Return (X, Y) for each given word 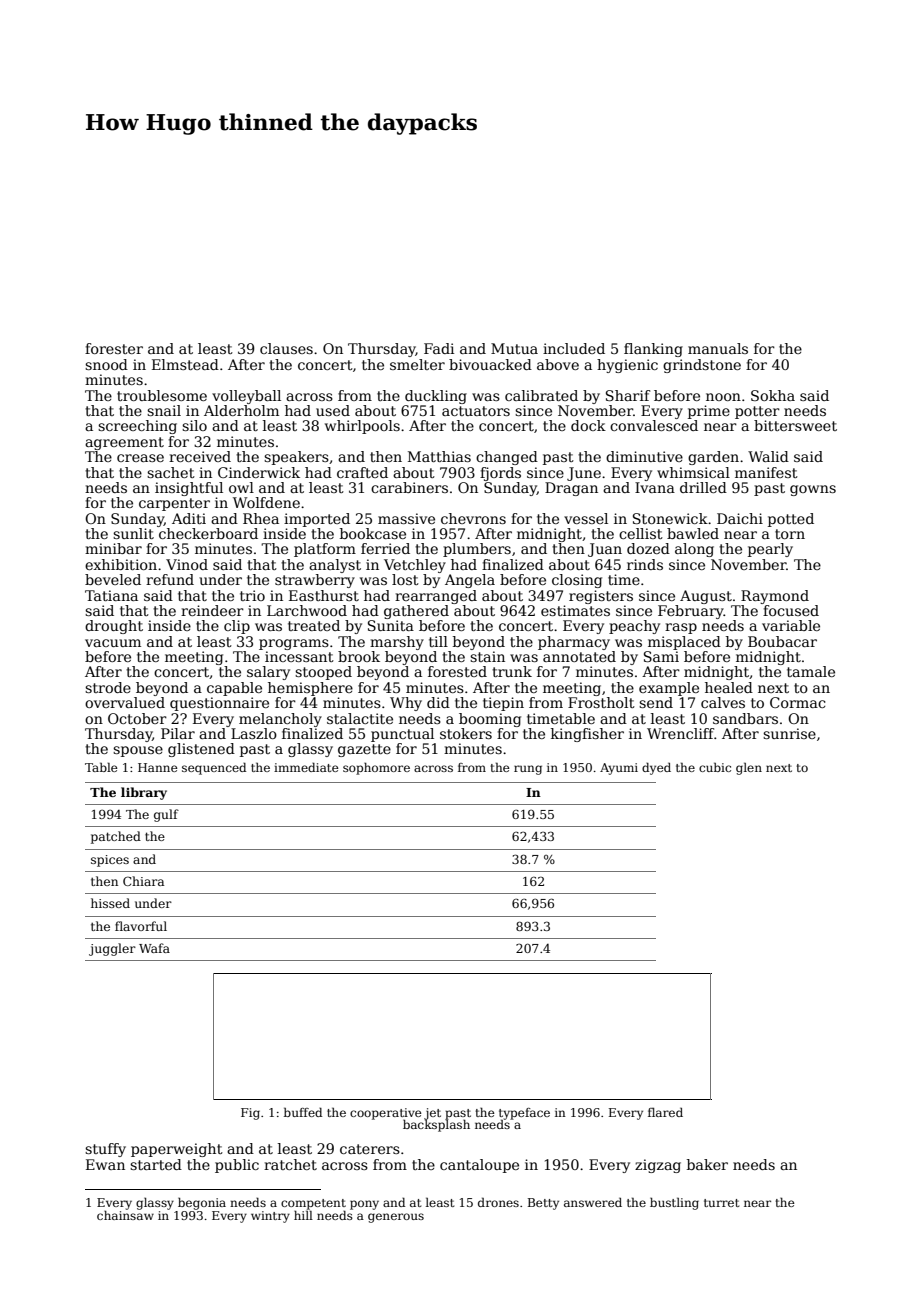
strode (108, 687)
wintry (270, 1217)
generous (396, 1218)
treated (314, 625)
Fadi (439, 348)
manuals (718, 348)
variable (791, 625)
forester (114, 348)
